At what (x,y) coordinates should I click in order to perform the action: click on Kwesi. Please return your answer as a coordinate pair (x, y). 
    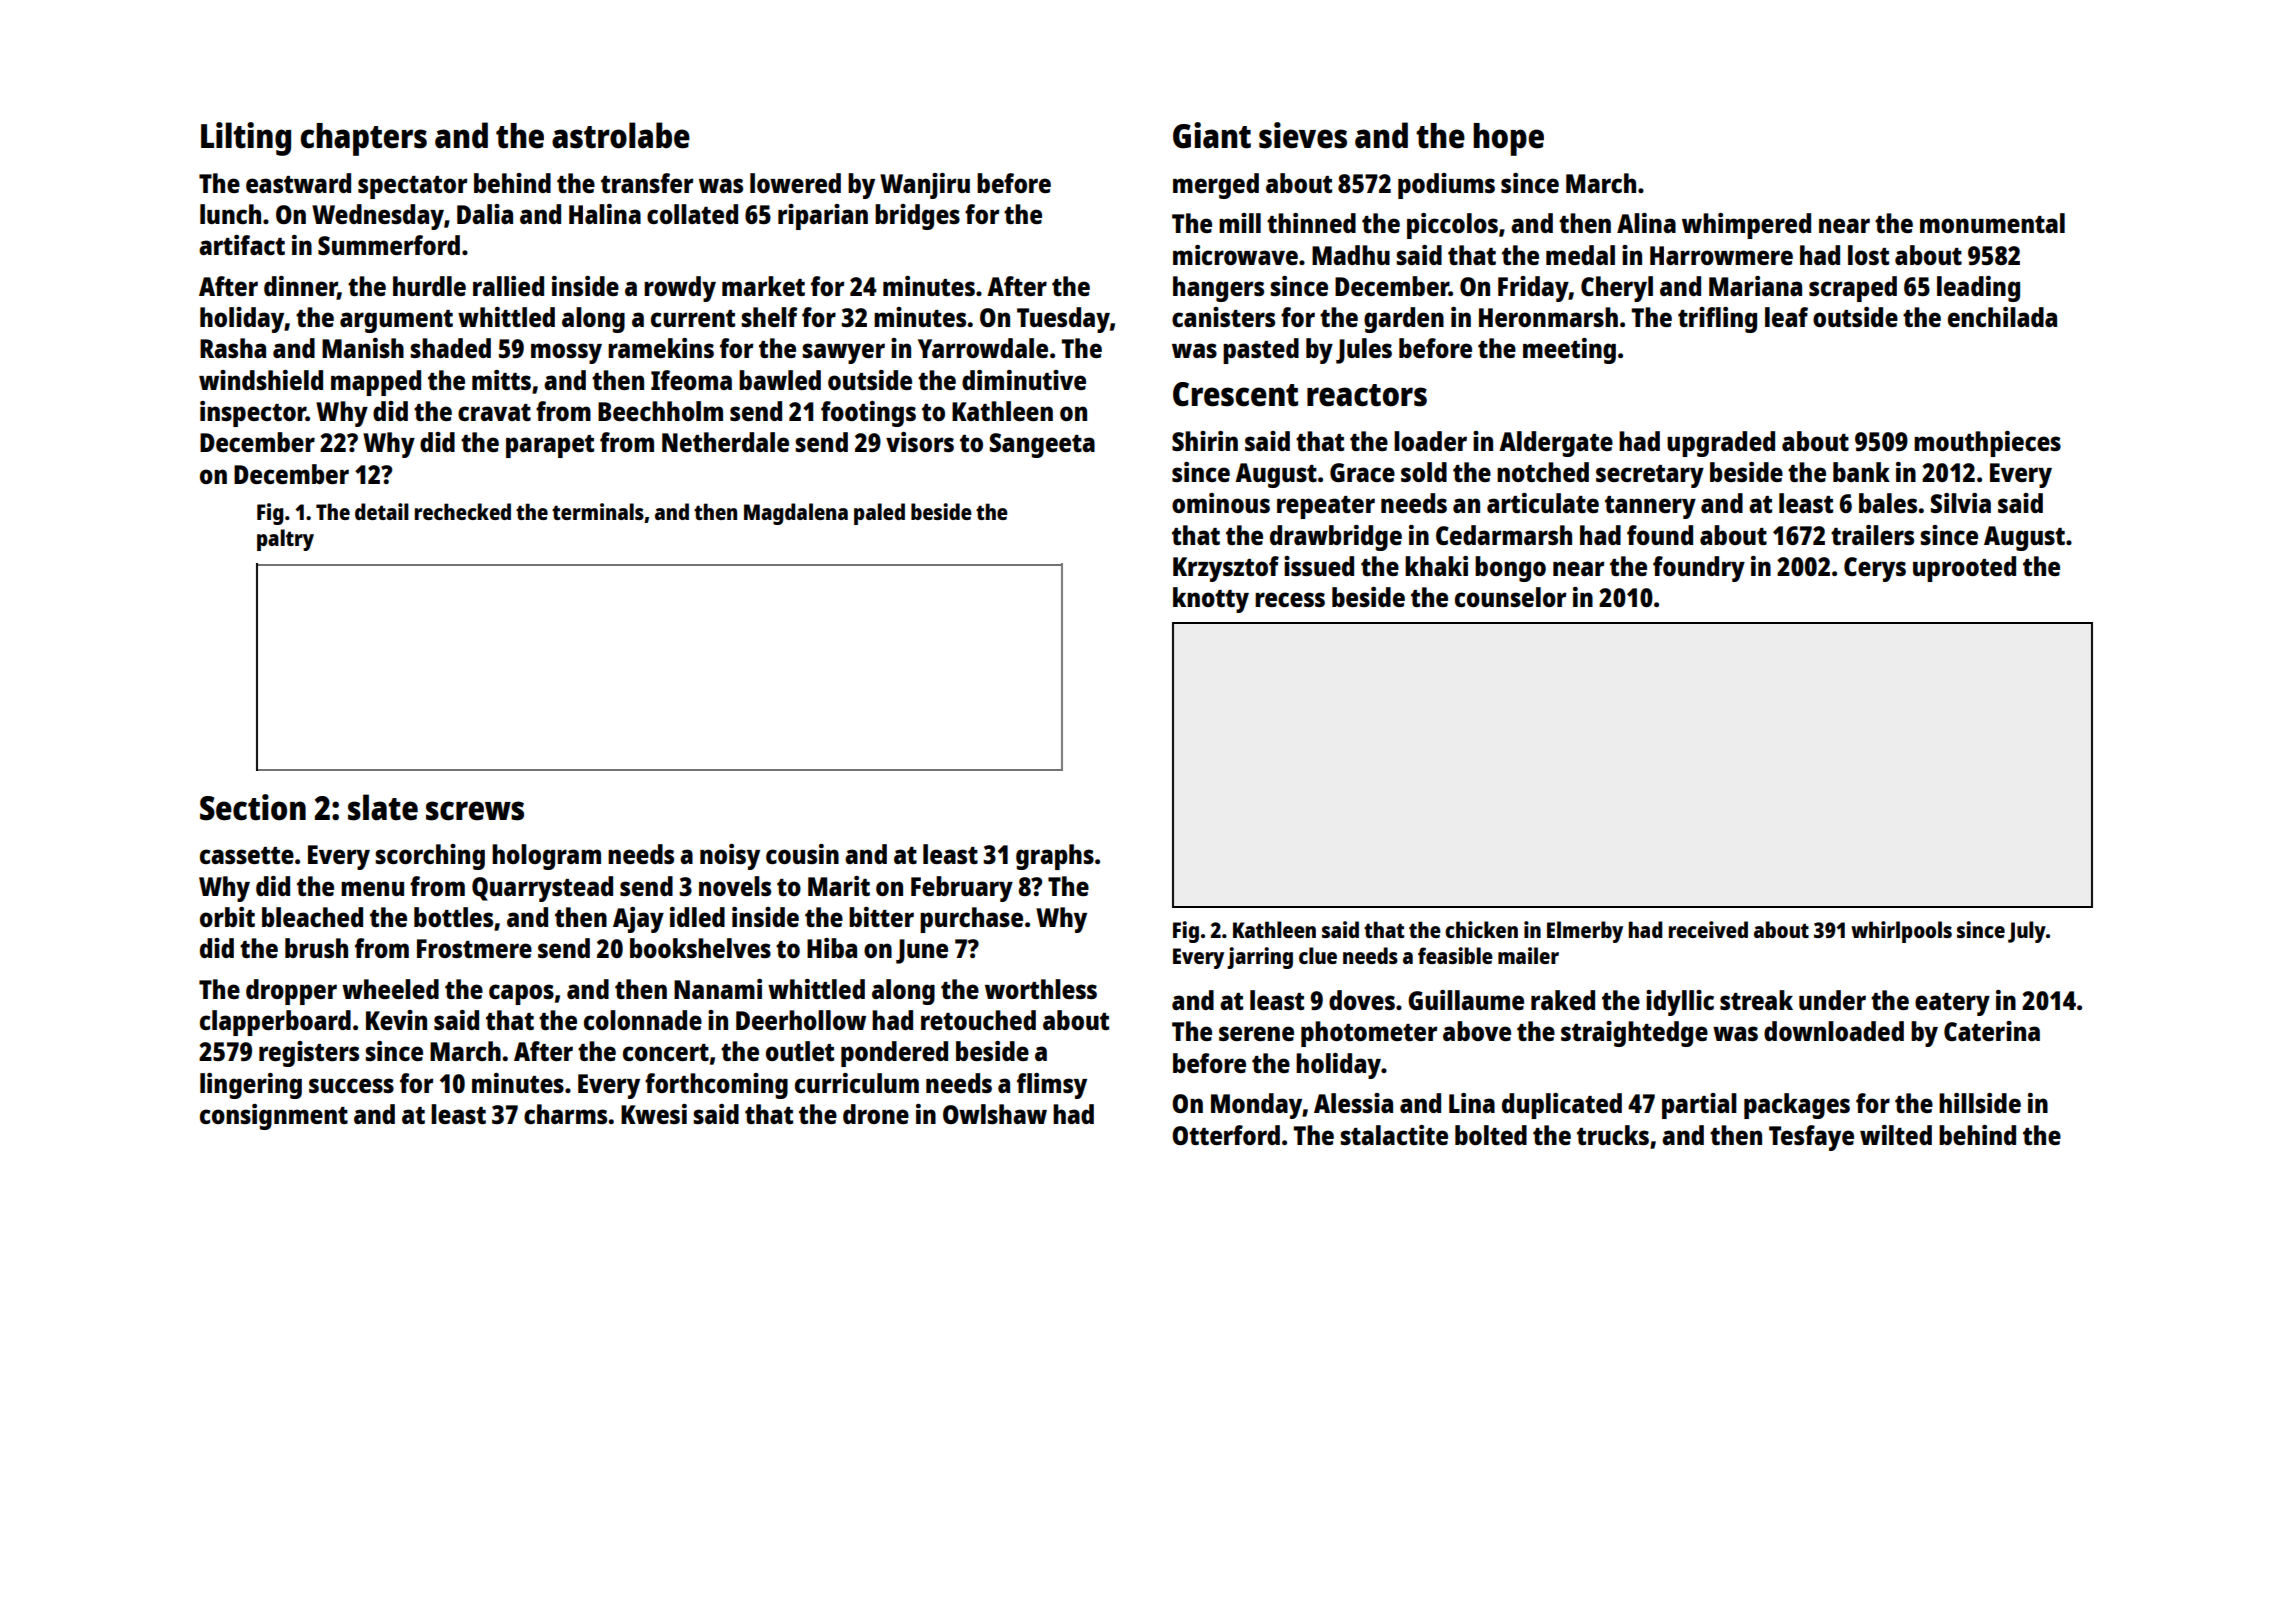
    Looking at the image, I should click on (654, 1114).
